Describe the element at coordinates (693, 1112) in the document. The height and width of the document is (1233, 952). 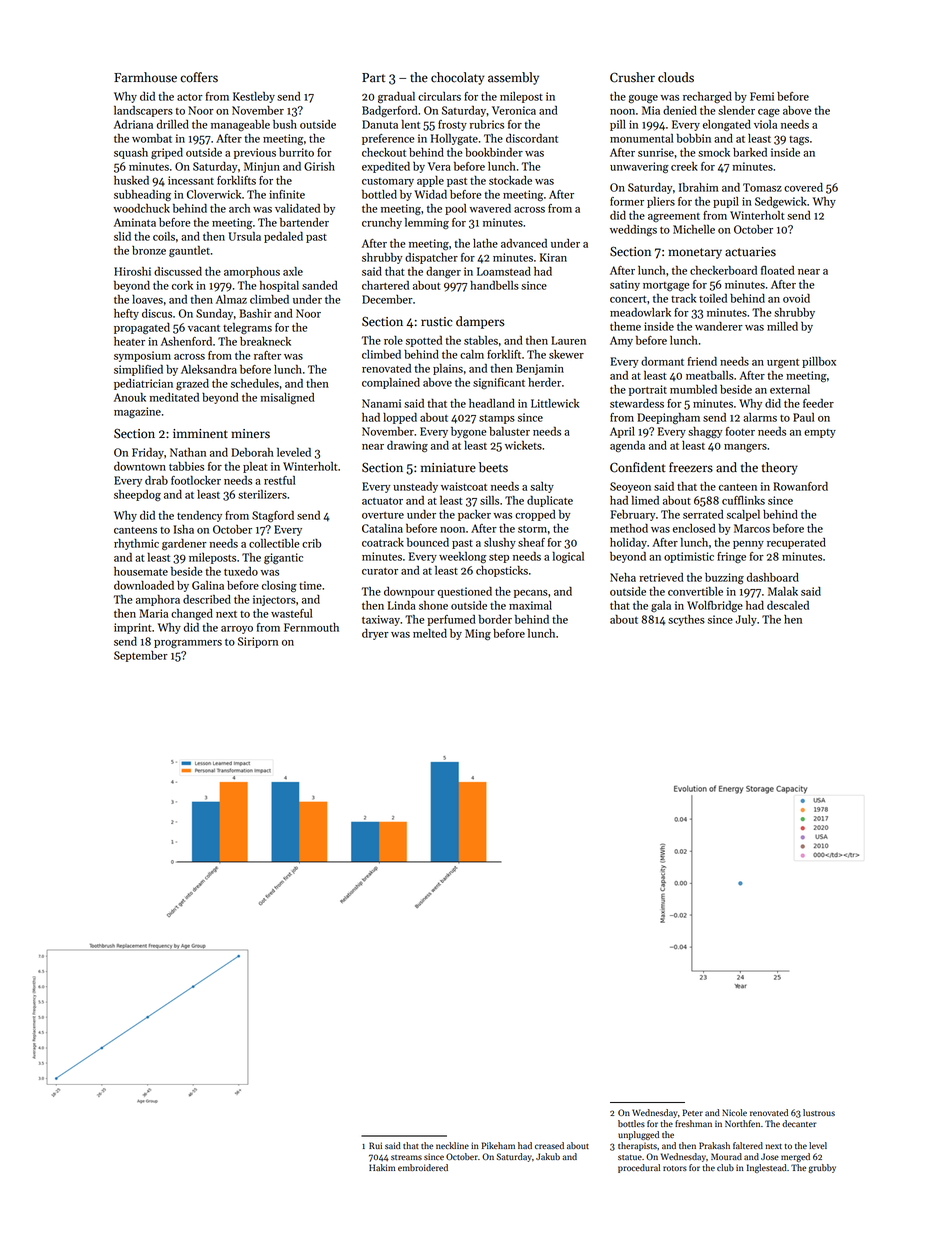
I see `Peter` at that location.
